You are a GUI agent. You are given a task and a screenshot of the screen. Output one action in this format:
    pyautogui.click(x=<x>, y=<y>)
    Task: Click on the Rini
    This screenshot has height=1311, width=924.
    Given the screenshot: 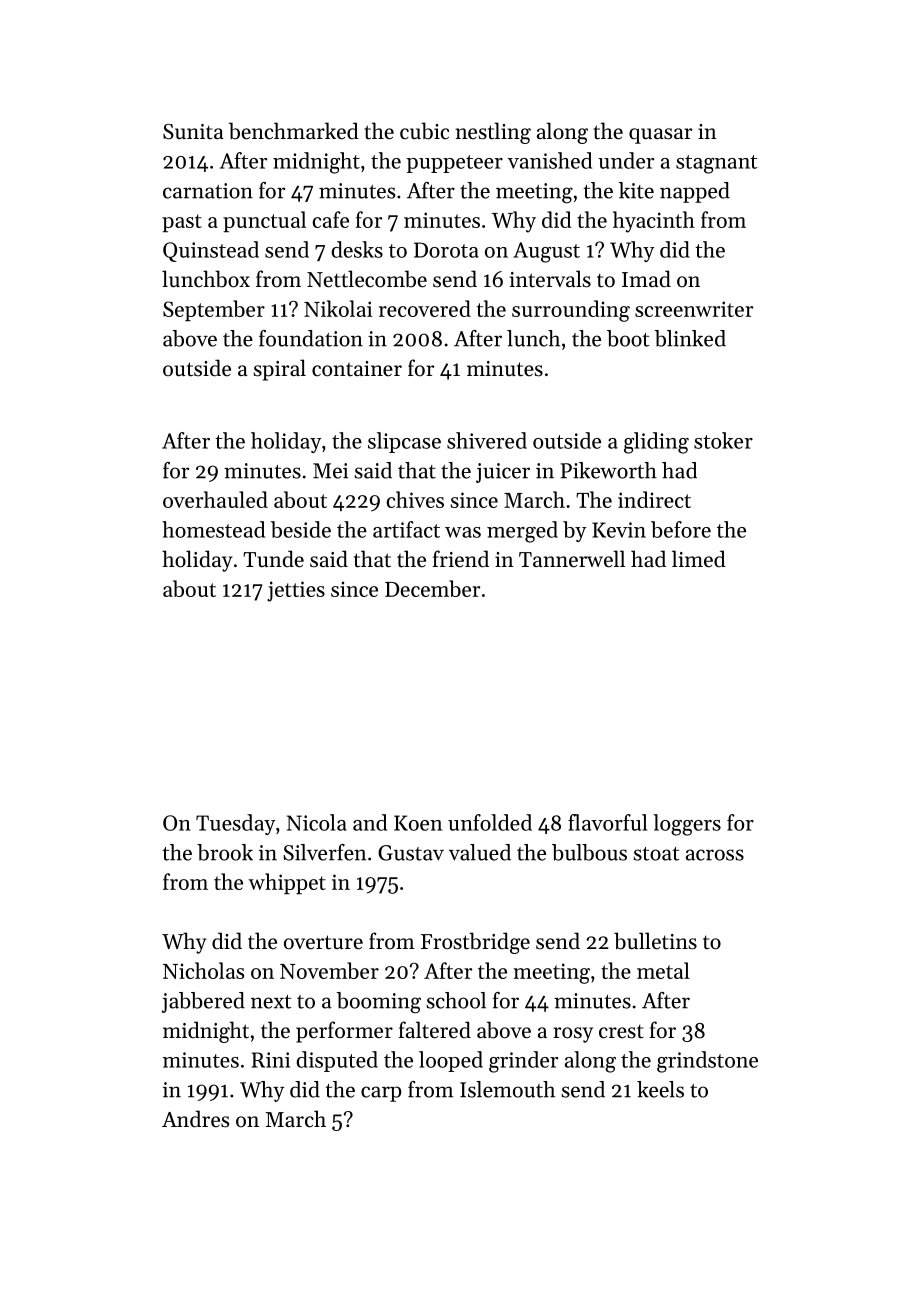 What is the action you would take?
    pyautogui.click(x=271, y=1060)
